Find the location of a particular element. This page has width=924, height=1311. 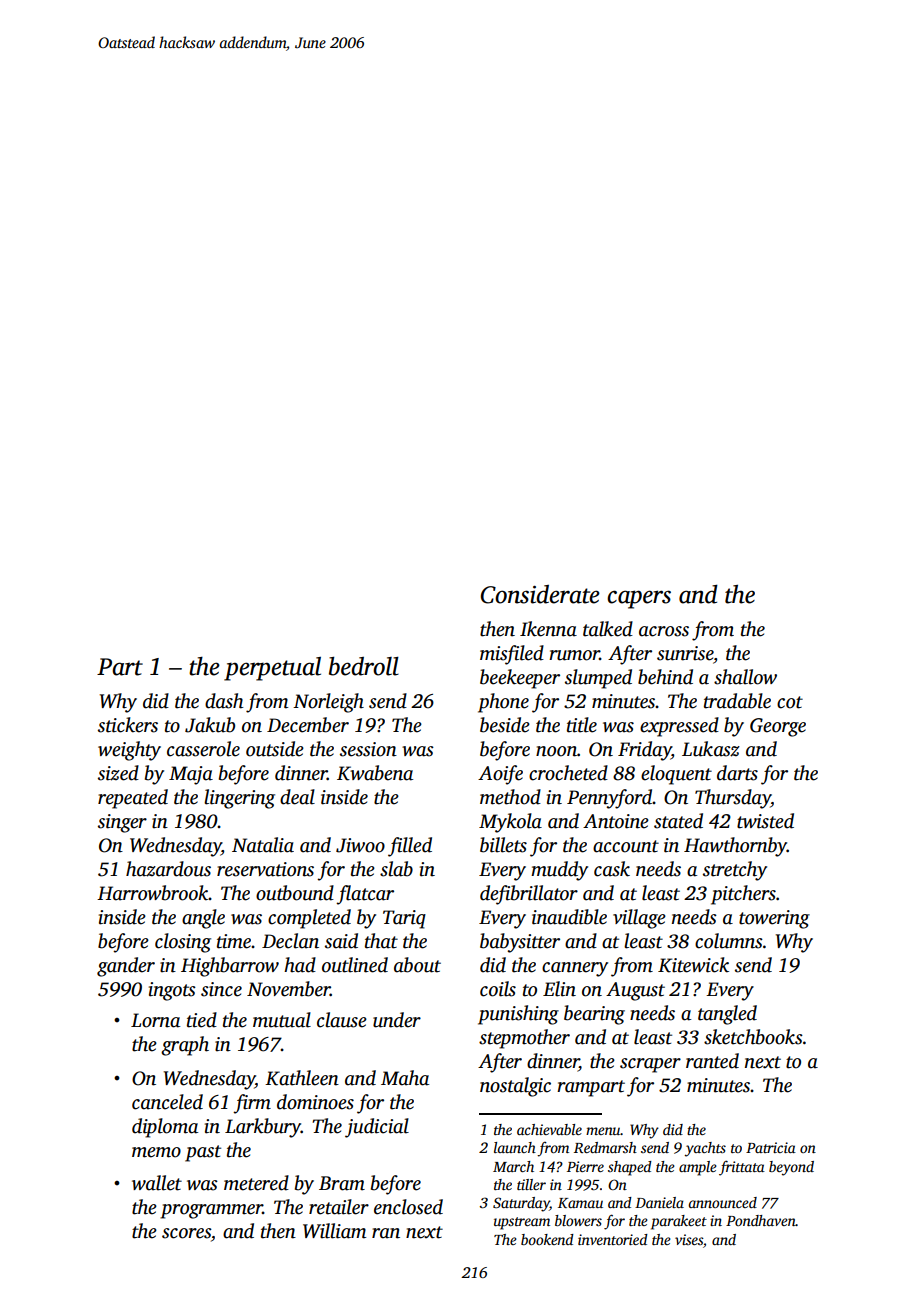

Jiwoo is located at coordinates (360, 845).
